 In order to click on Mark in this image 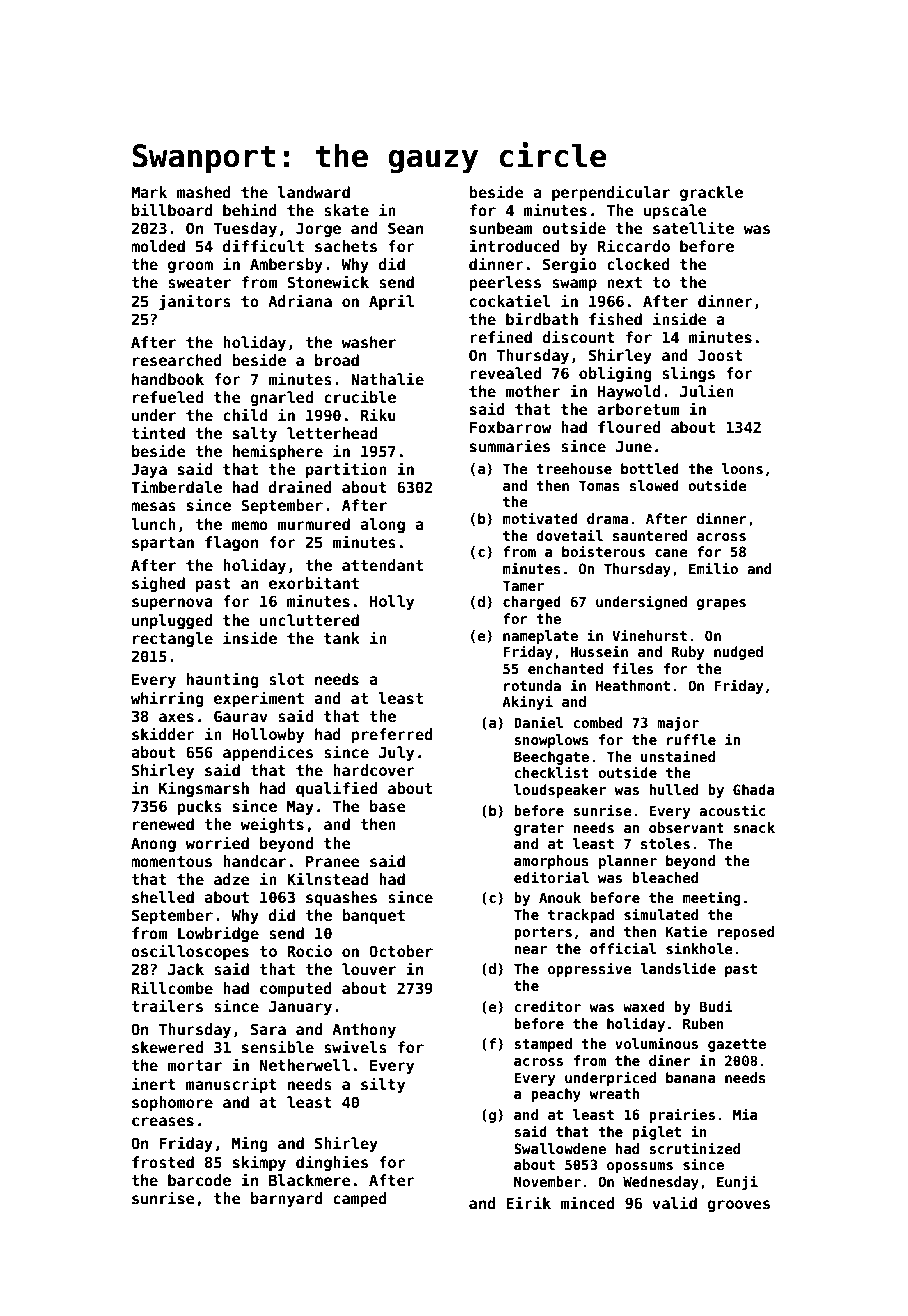, I will do `click(149, 192)`.
